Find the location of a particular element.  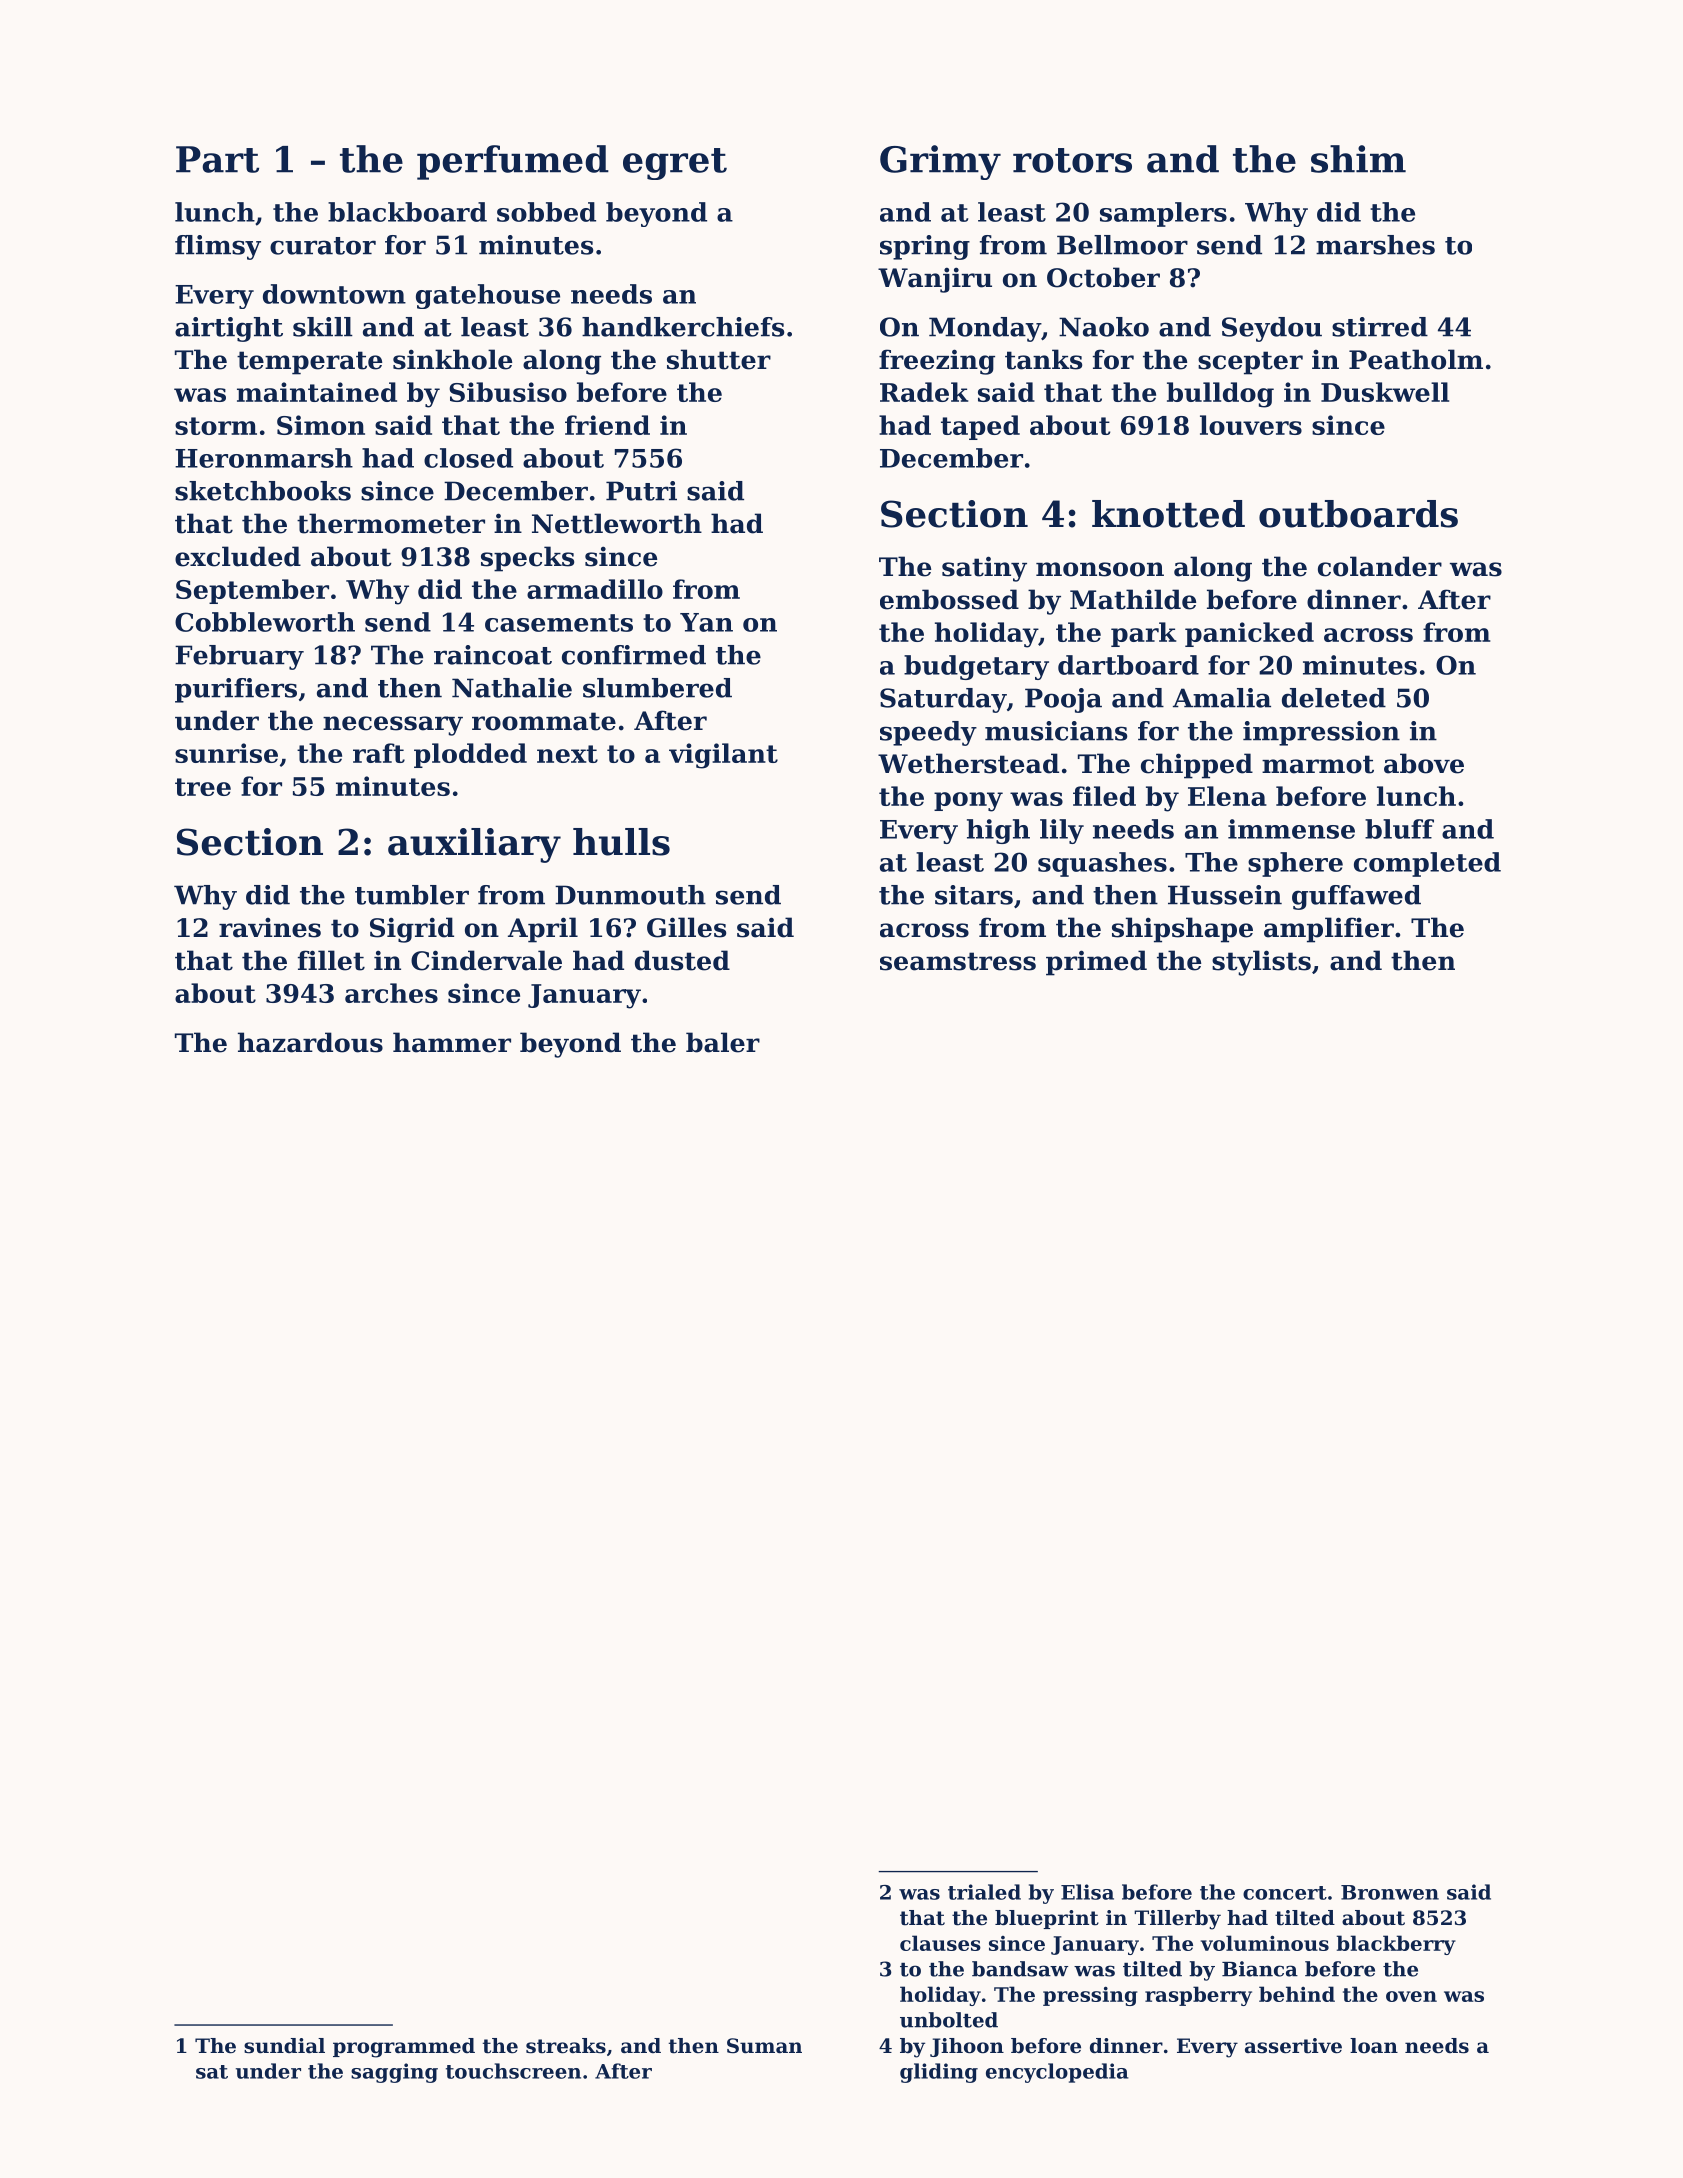

pony is located at coordinates (968, 802).
